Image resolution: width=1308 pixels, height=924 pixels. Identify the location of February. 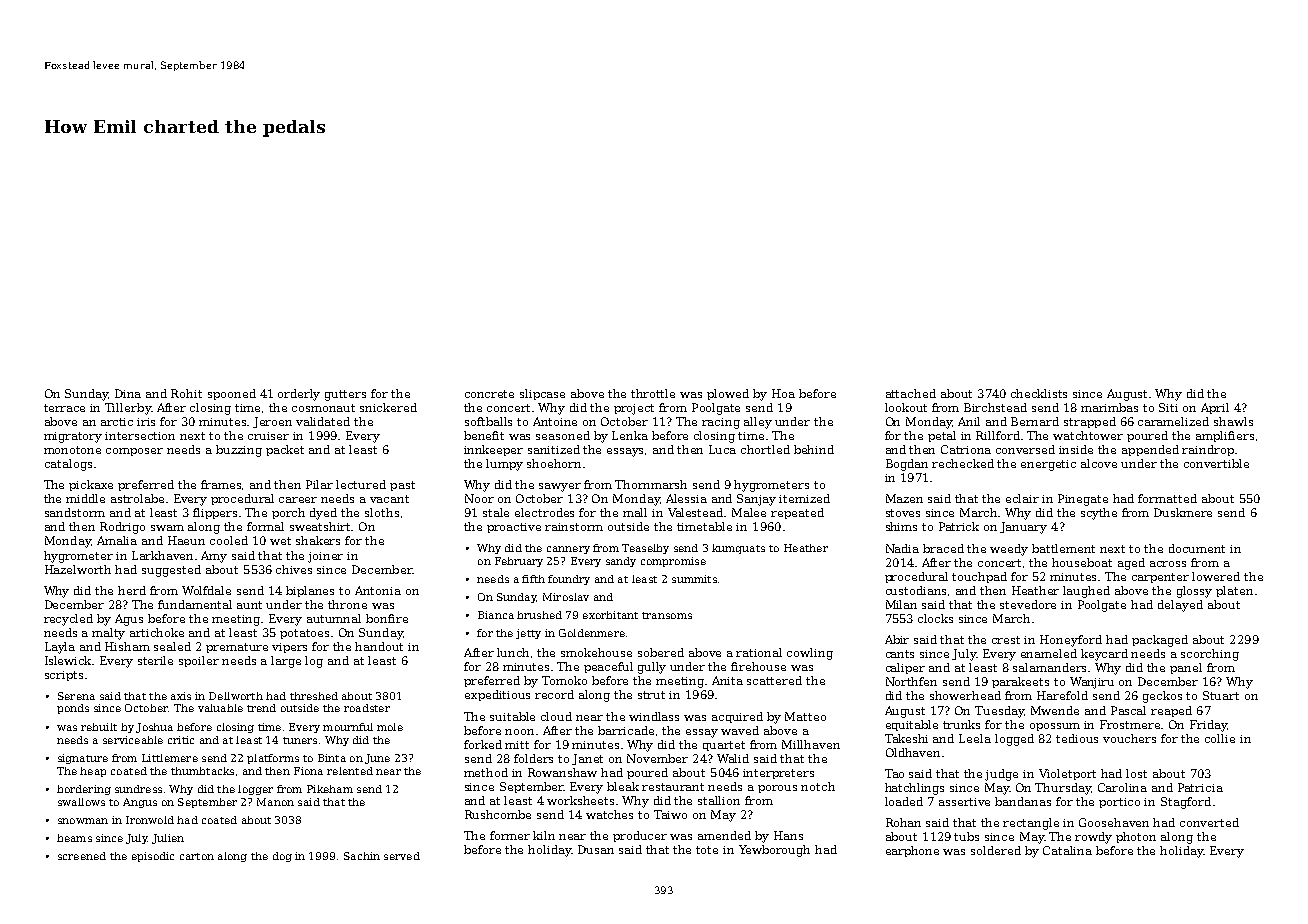
(519, 562).
